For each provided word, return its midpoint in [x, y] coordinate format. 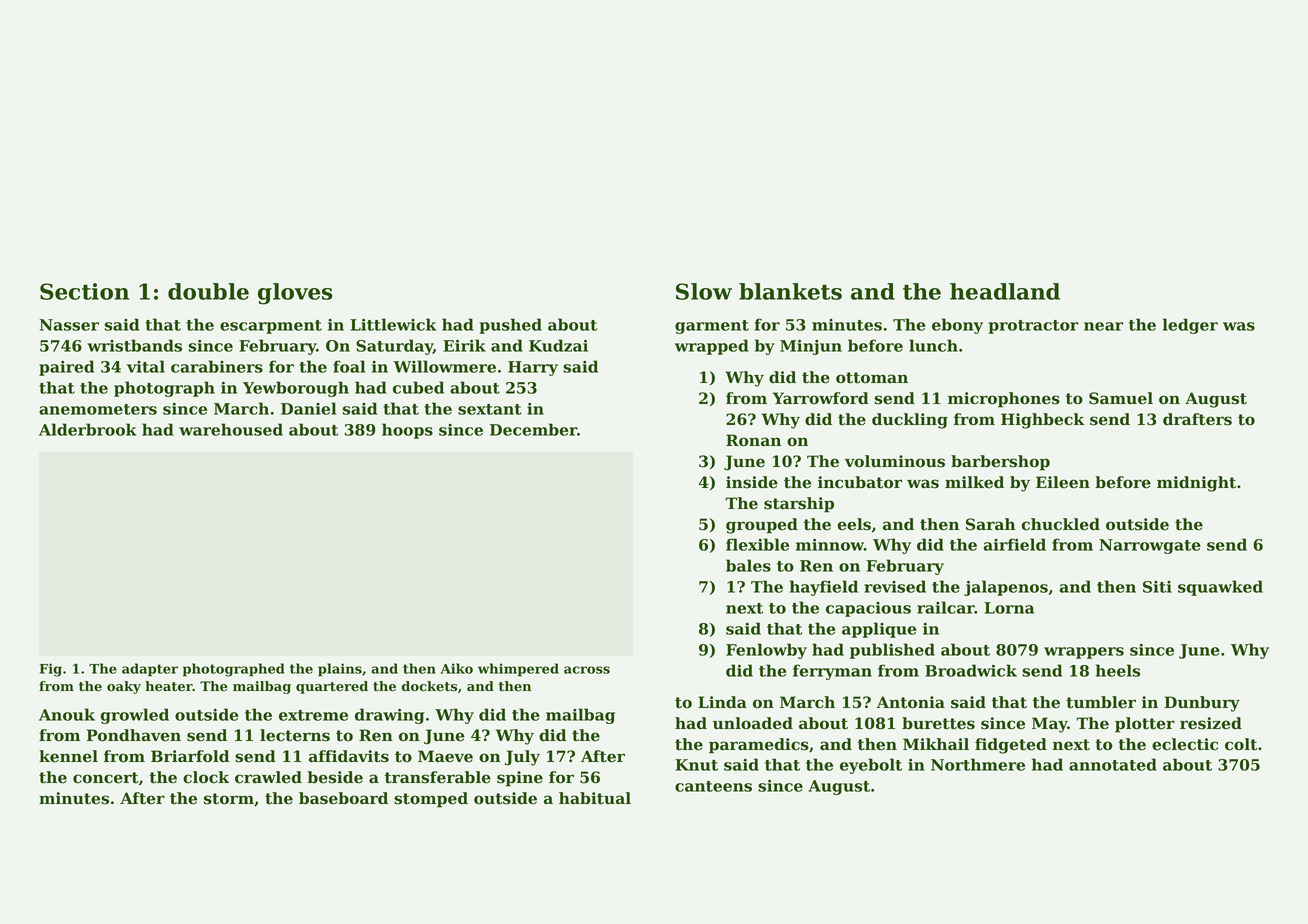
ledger [1190, 326]
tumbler [1101, 702]
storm [229, 799]
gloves [295, 294]
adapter [150, 670]
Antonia [911, 702]
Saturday [394, 347]
